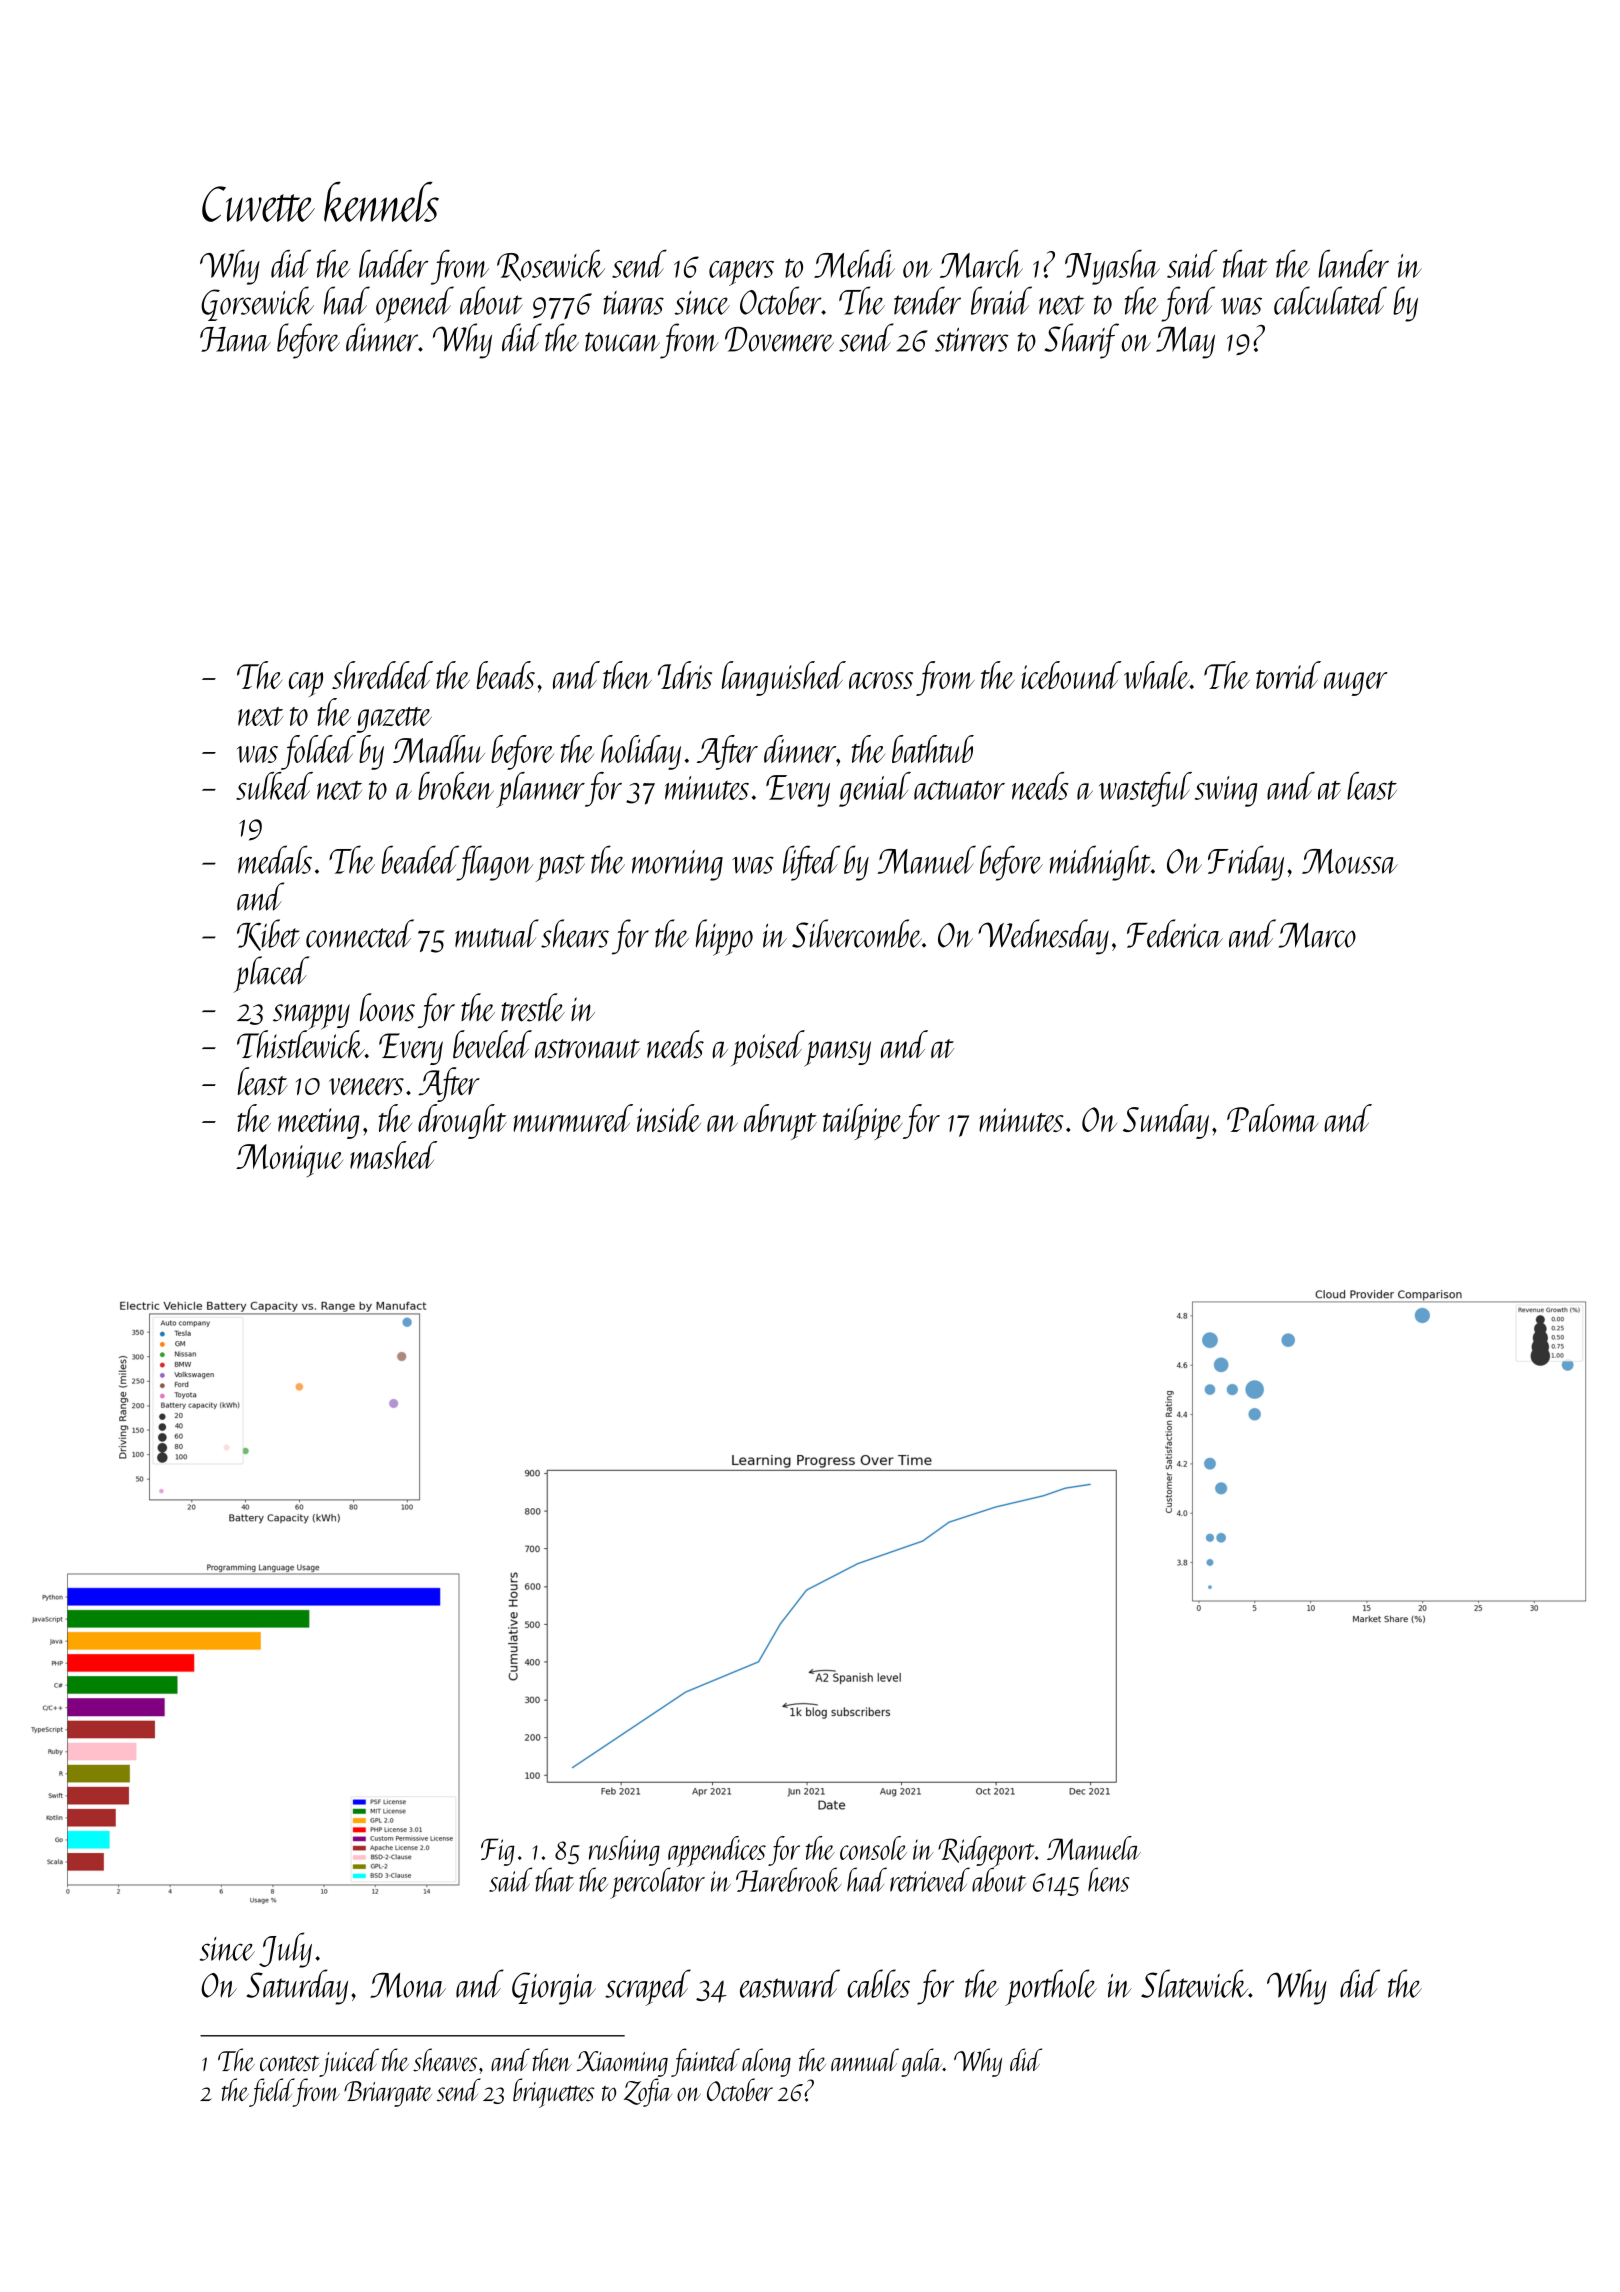 This screenshot has height=2292, width=1620. What do you see at coordinates (408, 1985) in the screenshot?
I see `Mona` at bounding box center [408, 1985].
